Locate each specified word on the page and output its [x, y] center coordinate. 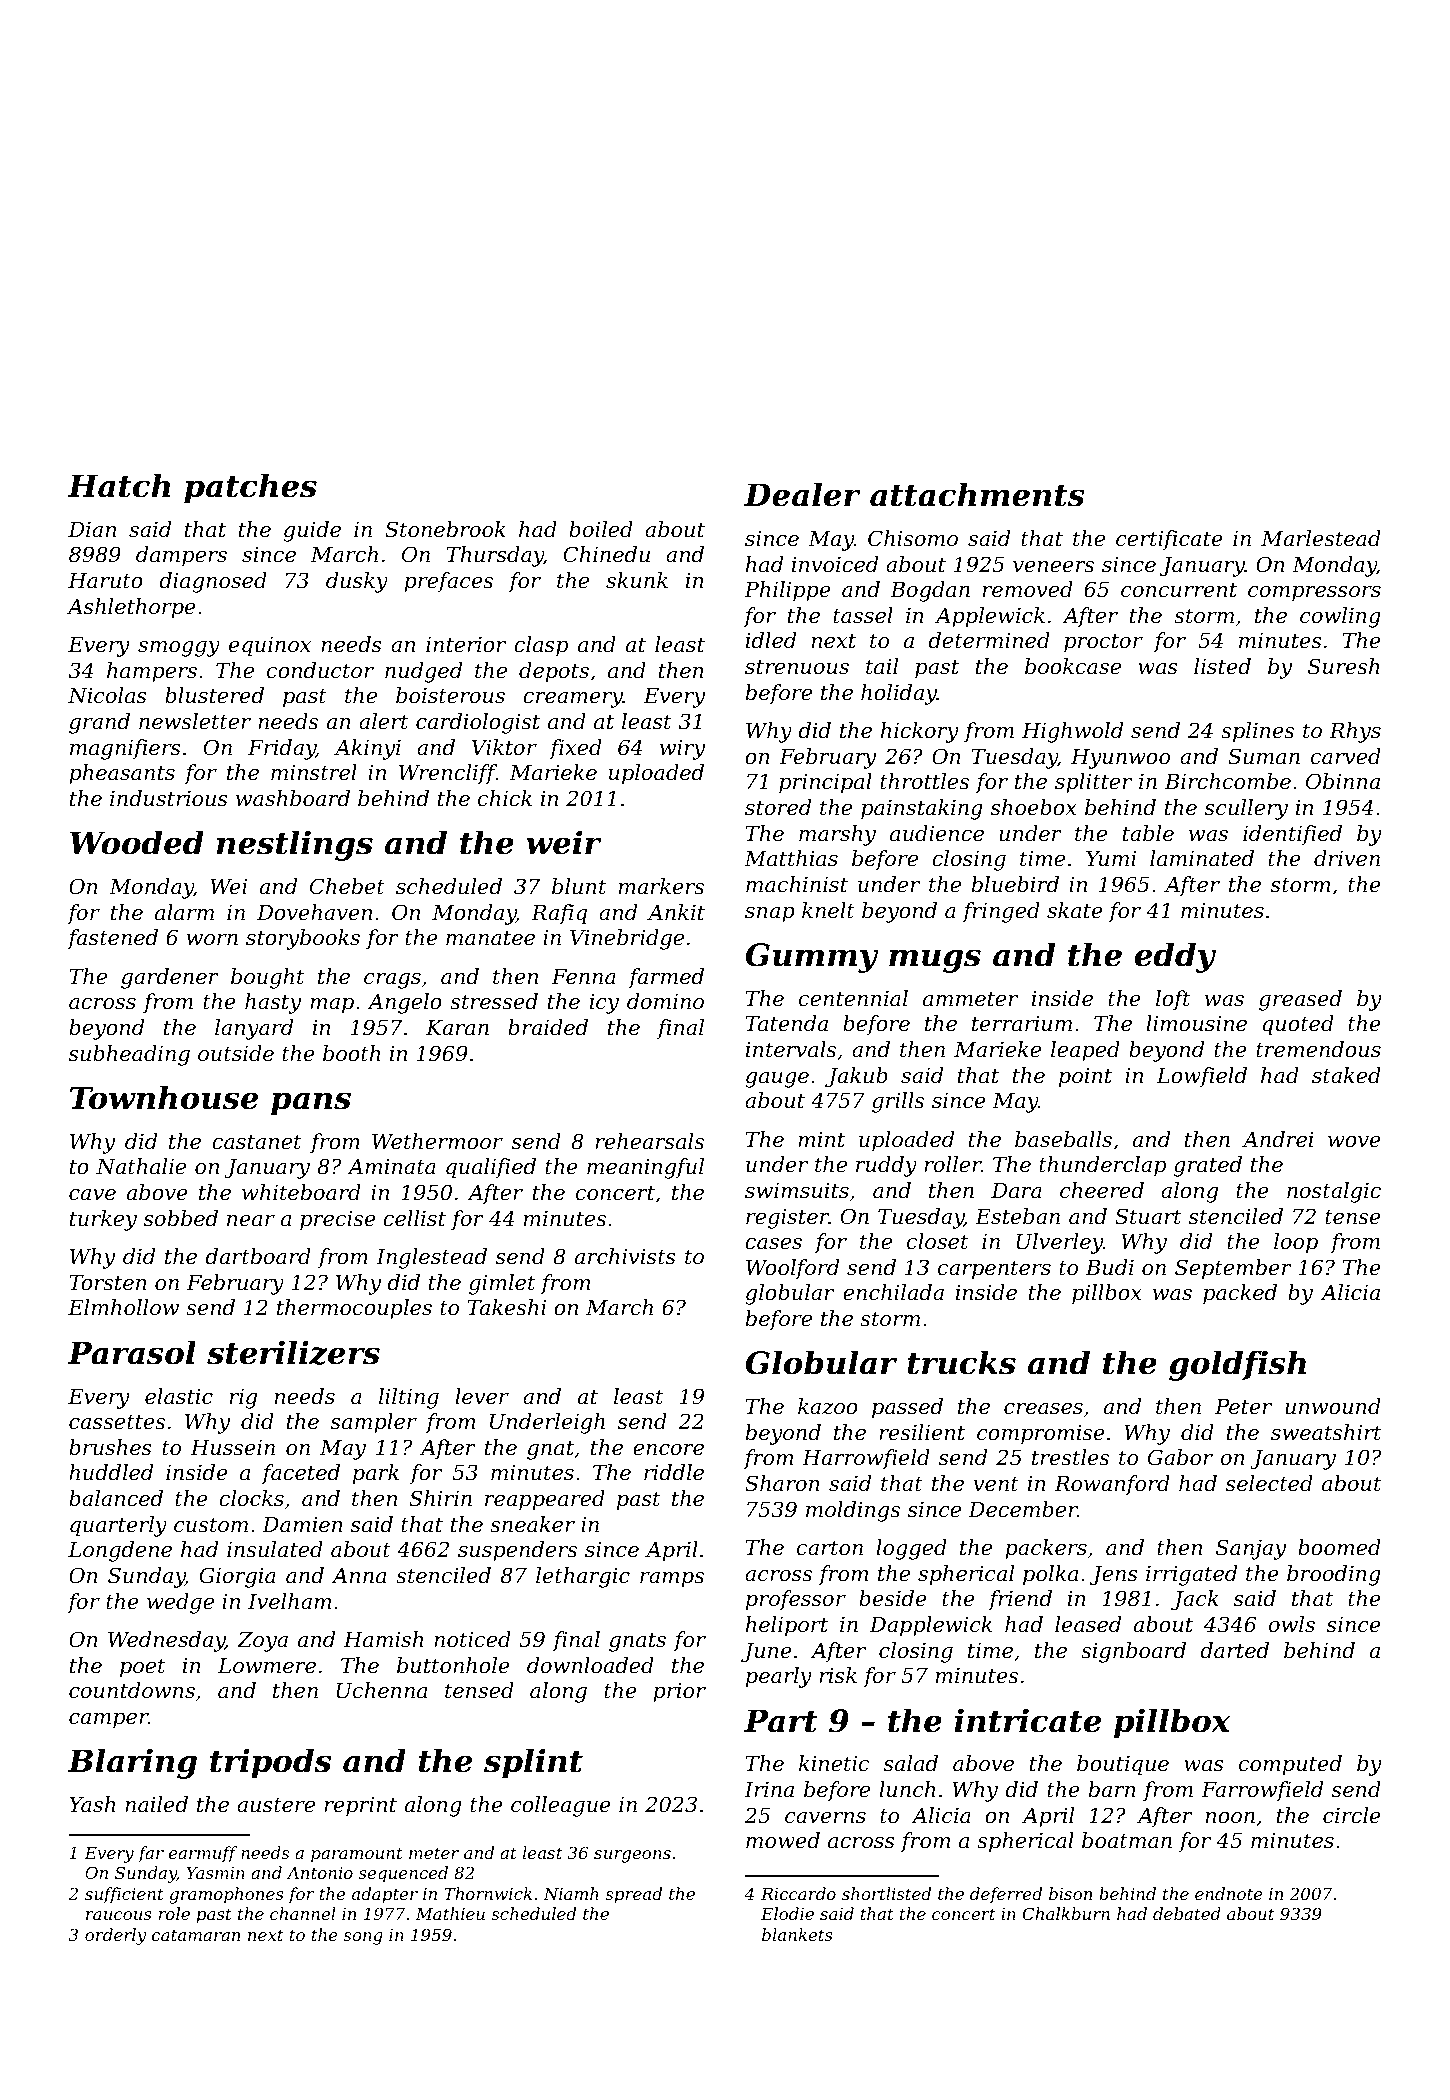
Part [781, 1721]
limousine [1196, 1023]
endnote [1229, 1893]
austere [276, 1805]
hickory [920, 732]
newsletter [195, 721]
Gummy [812, 958]
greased [1300, 1000]
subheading [129, 1055]
